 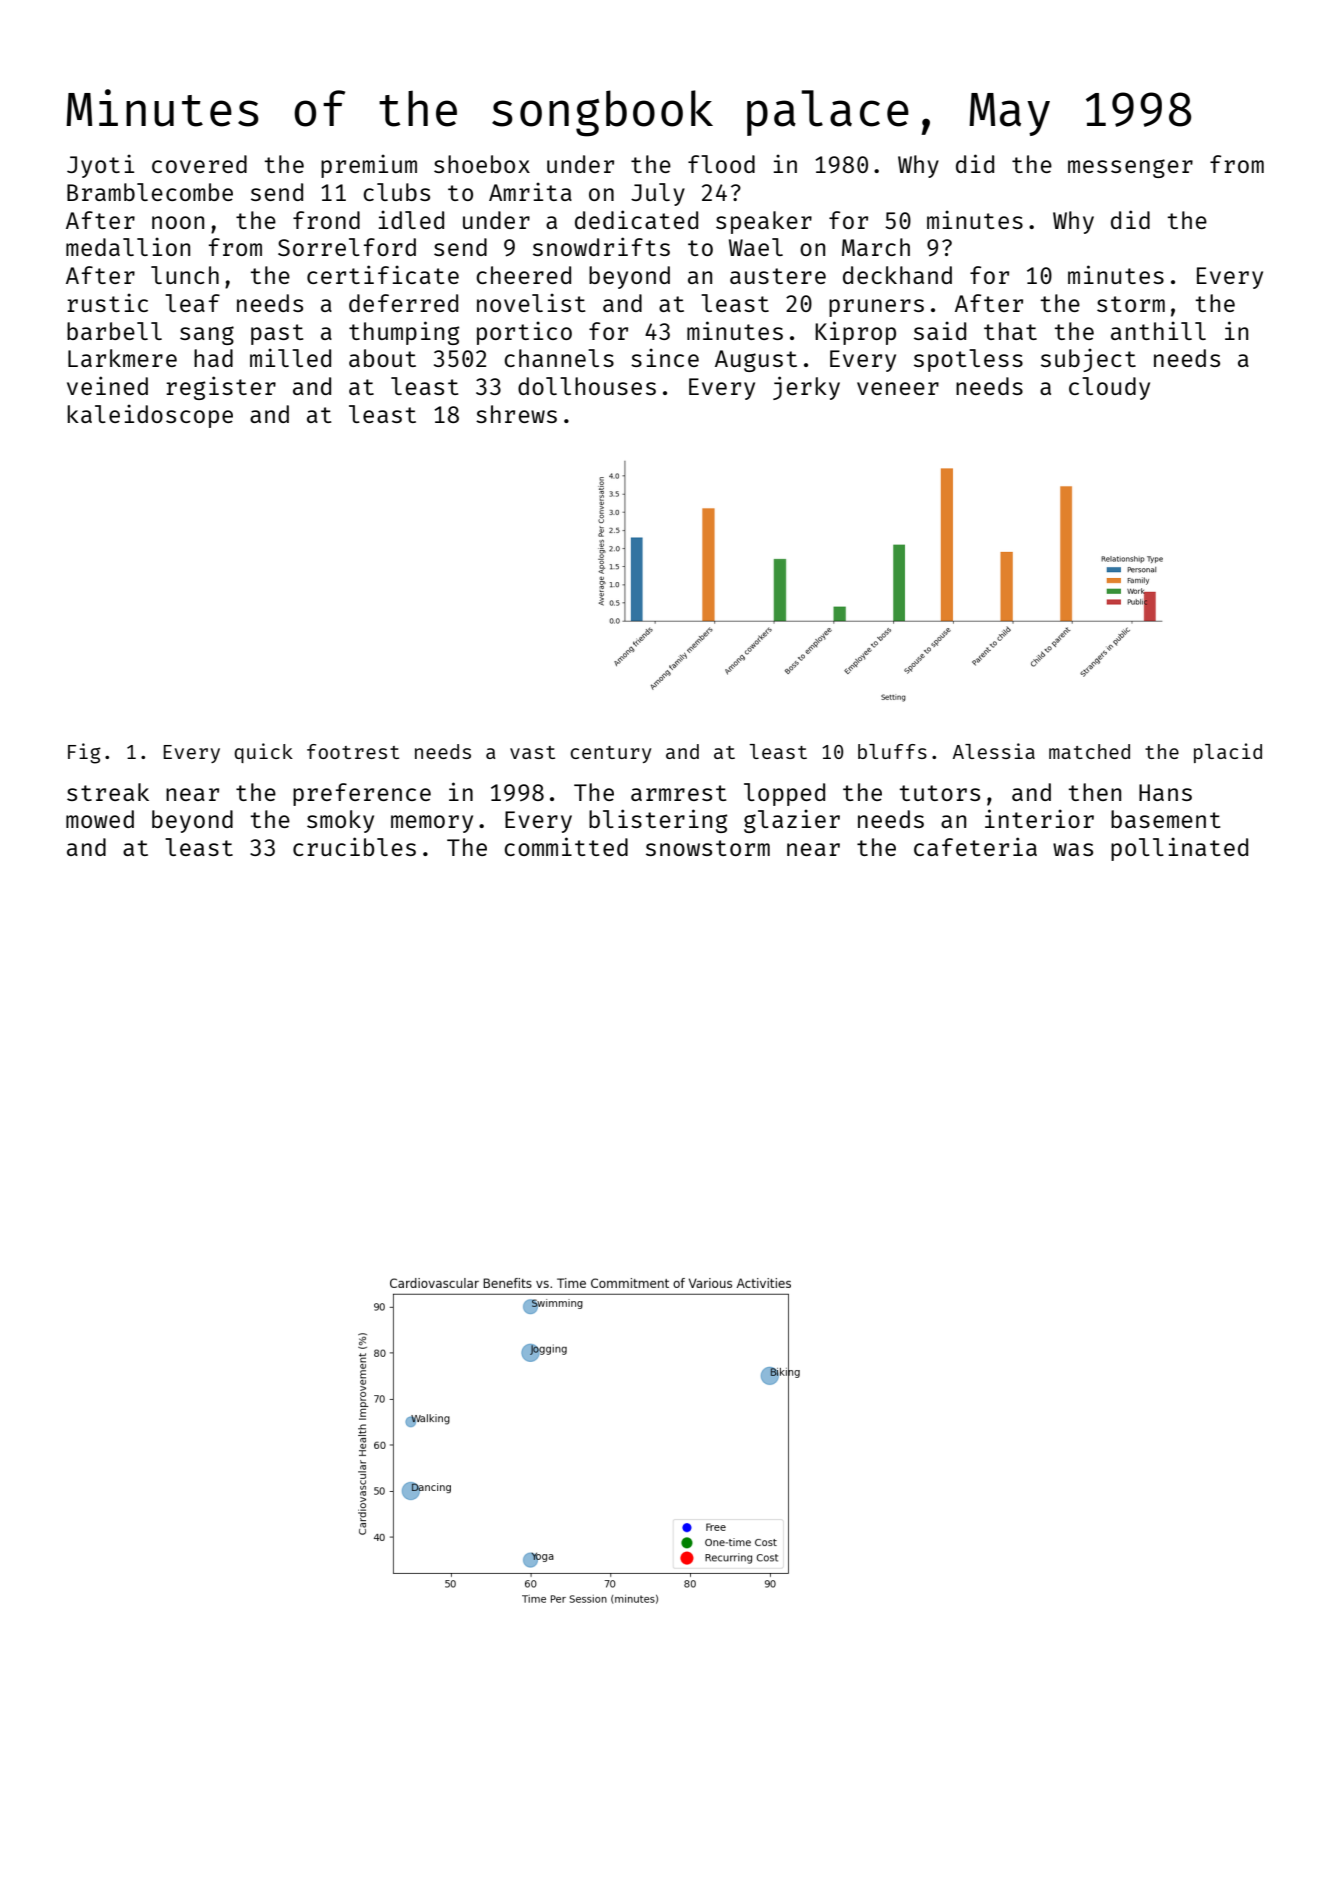 I want to click on smoky, so click(x=340, y=821).
